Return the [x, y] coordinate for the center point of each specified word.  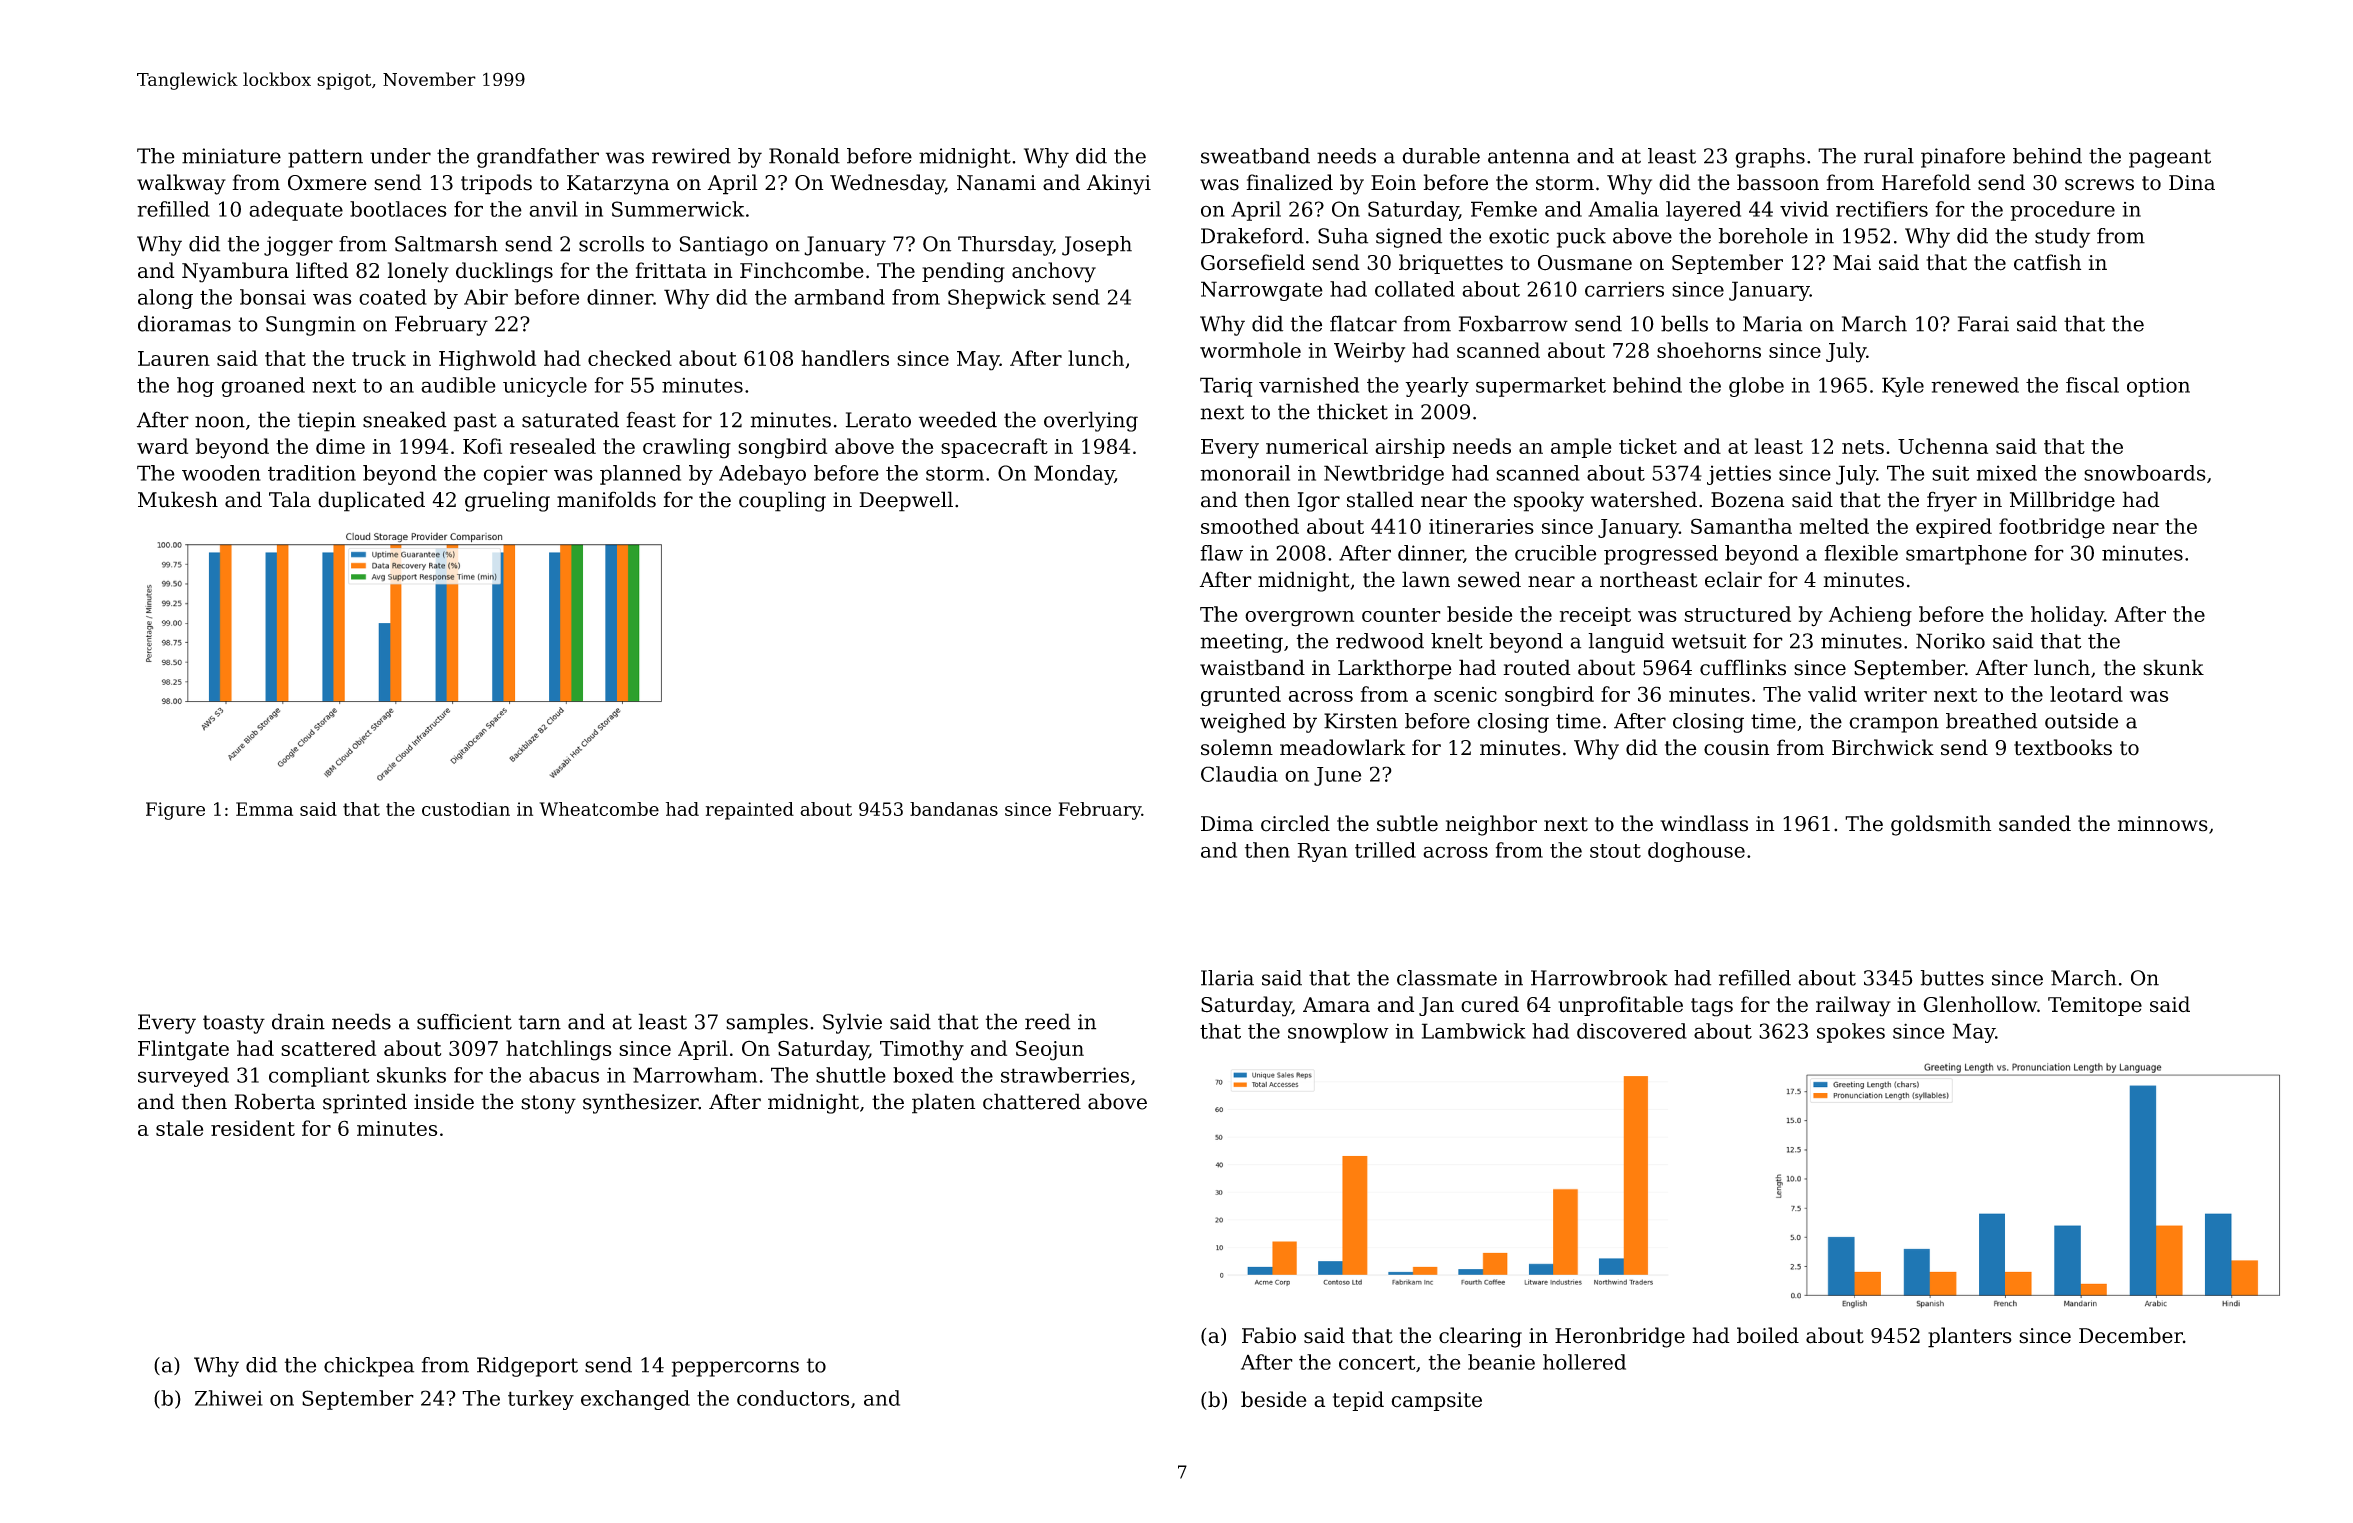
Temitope [2095, 1006]
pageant [2170, 158]
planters [1970, 1337]
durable [1441, 156]
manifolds [606, 499]
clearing [1480, 1337]
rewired [691, 156]
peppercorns [735, 1369]
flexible [1861, 553]
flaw [1221, 553]
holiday [2067, 616]
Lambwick [1474, 1031]
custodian [466, 809]
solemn [1237, 747]
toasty [234, 1024]
